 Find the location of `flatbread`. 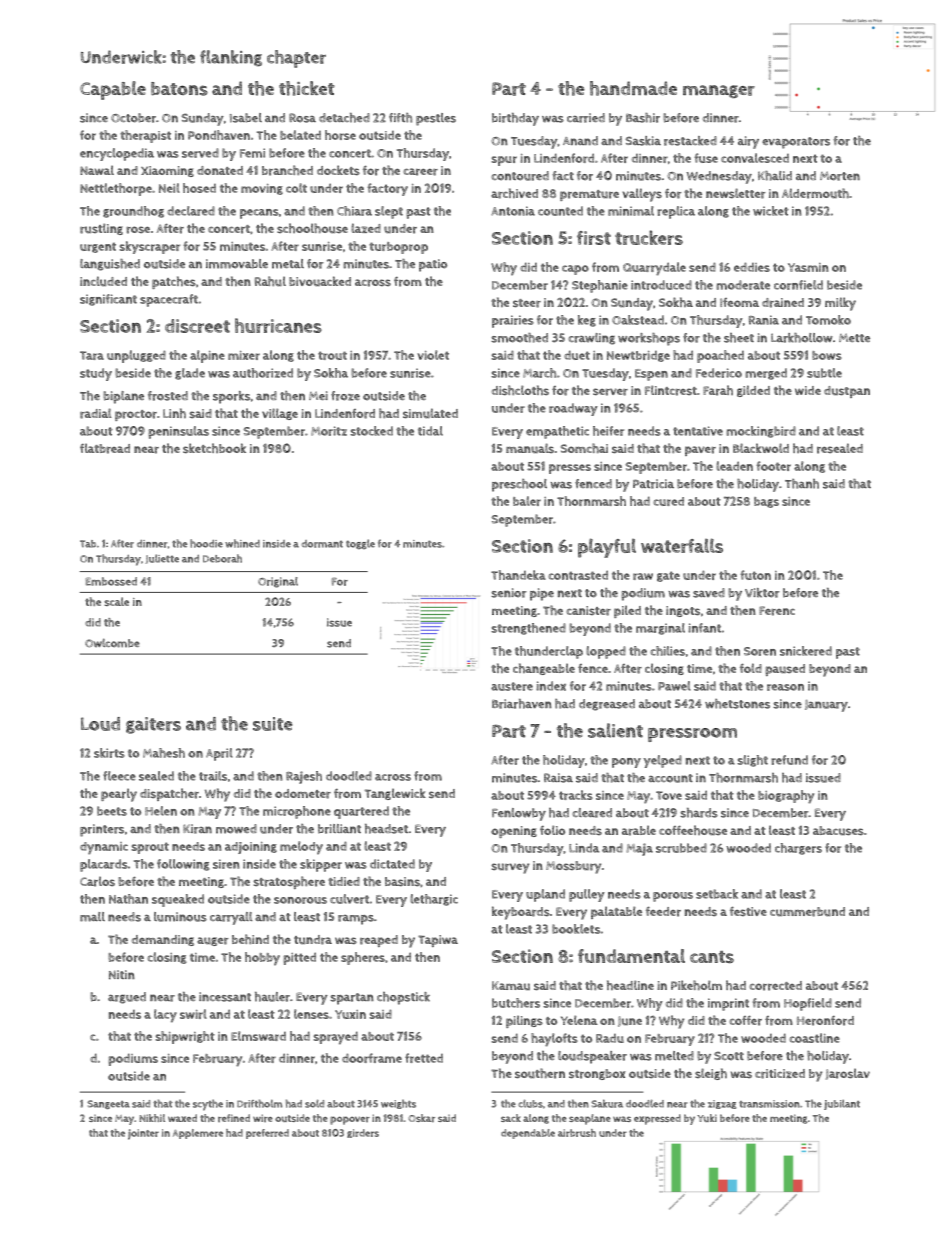

flatbread is located at coordinates (105, 448).
